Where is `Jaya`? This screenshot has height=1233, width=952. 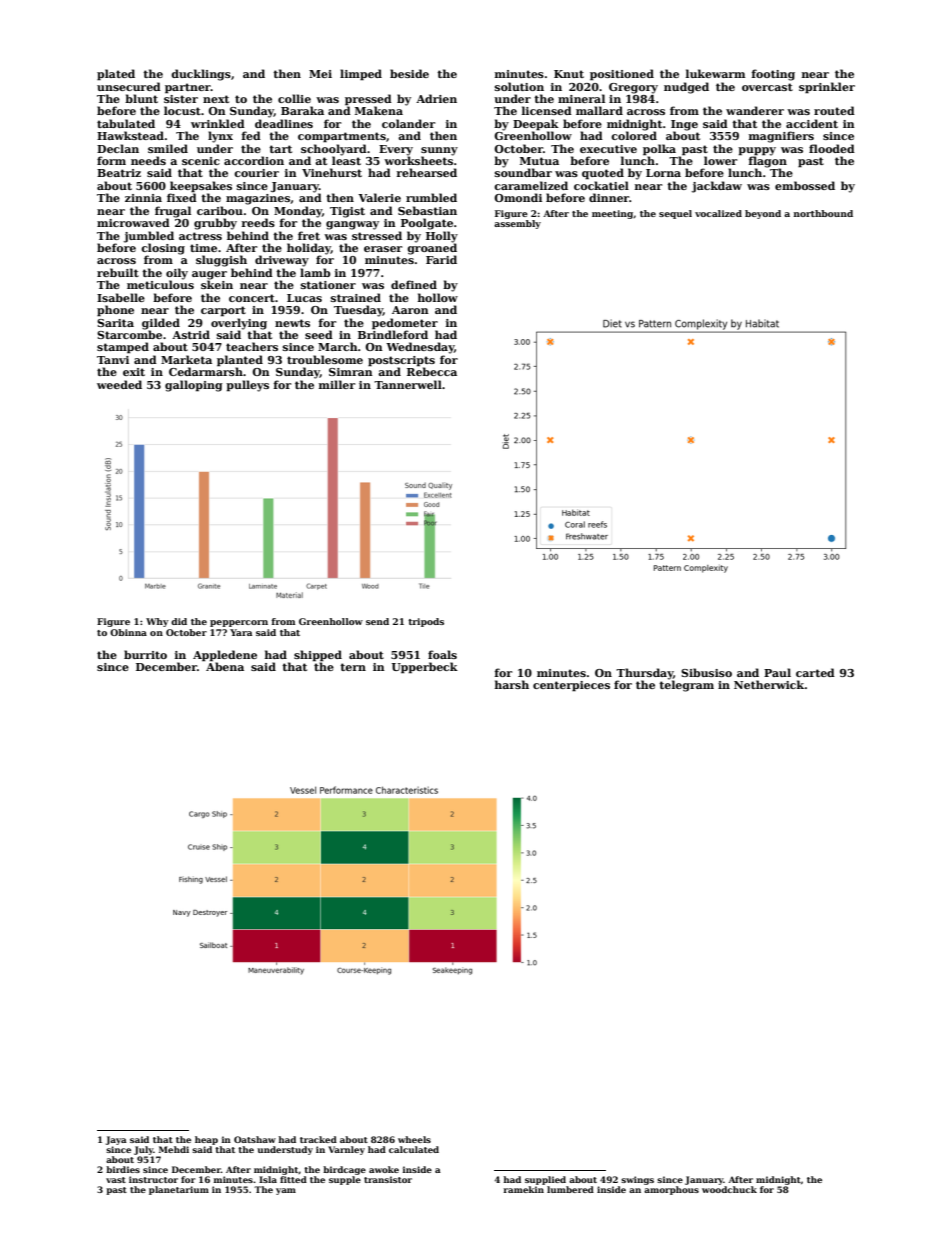 Jaya is located at coordinates (116, 1140).
